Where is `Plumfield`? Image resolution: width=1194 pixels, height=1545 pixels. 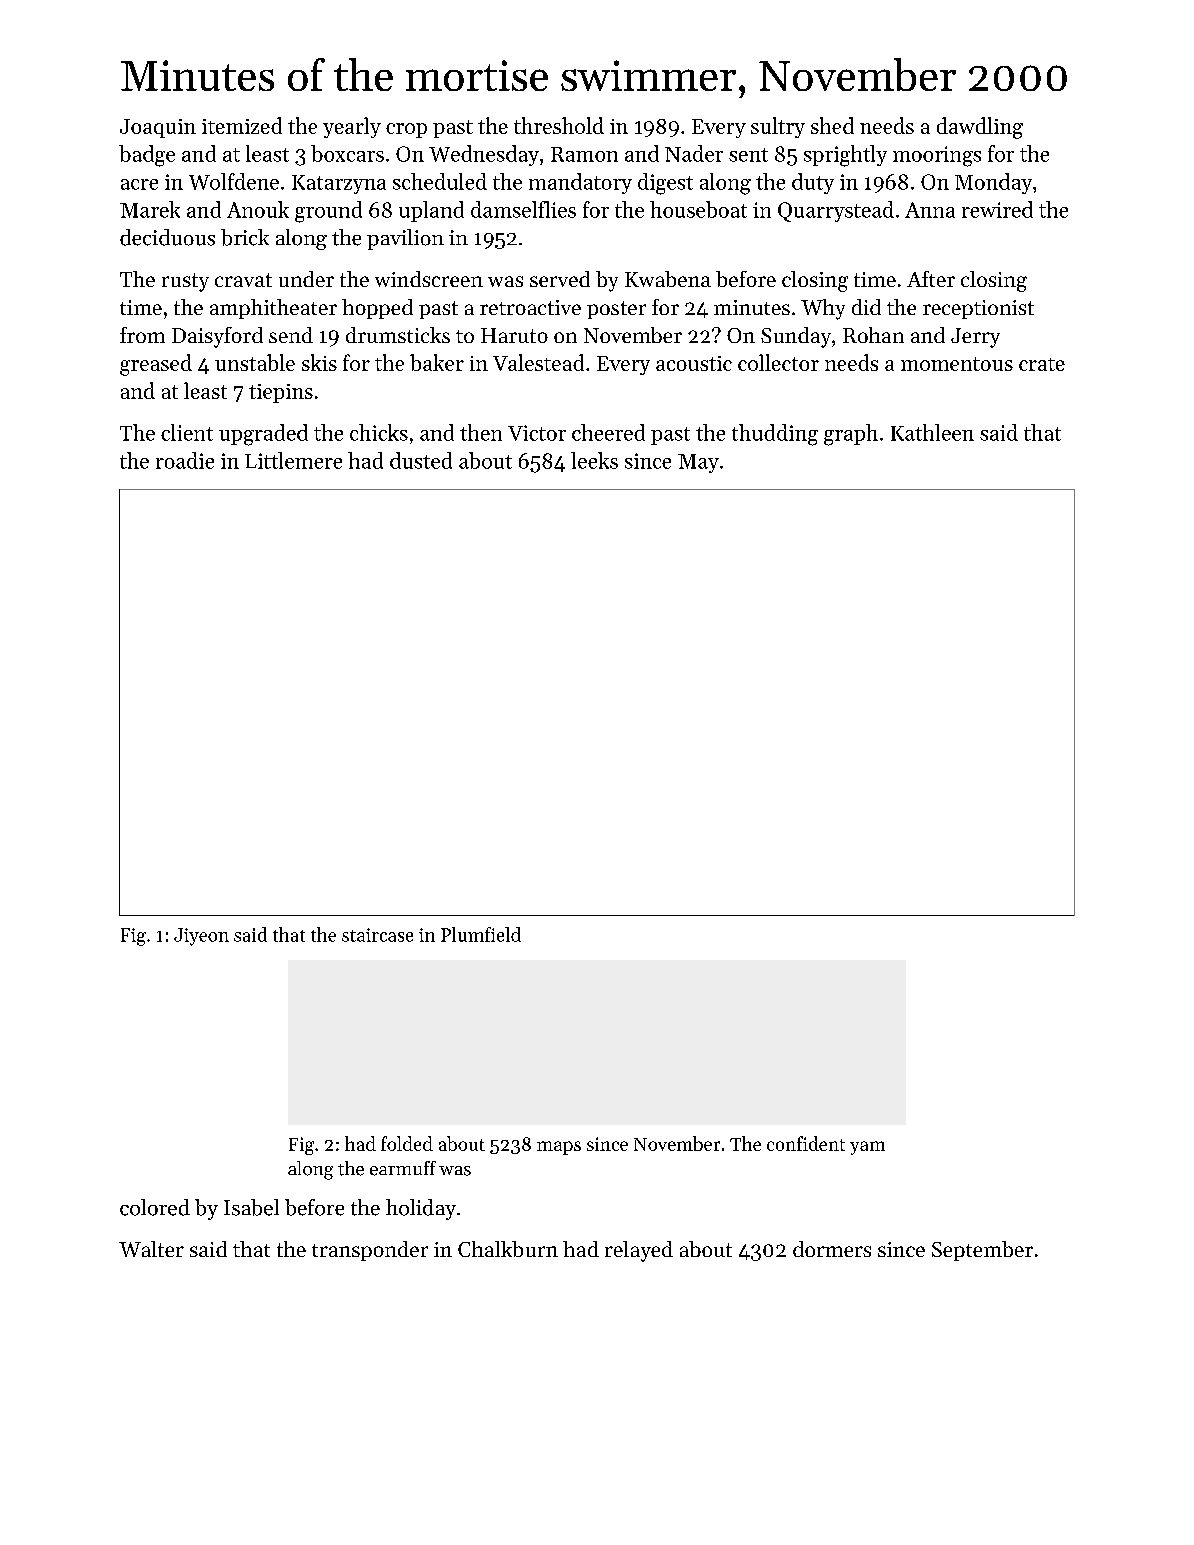
Plumfield is located at coordinates (481, 934).
